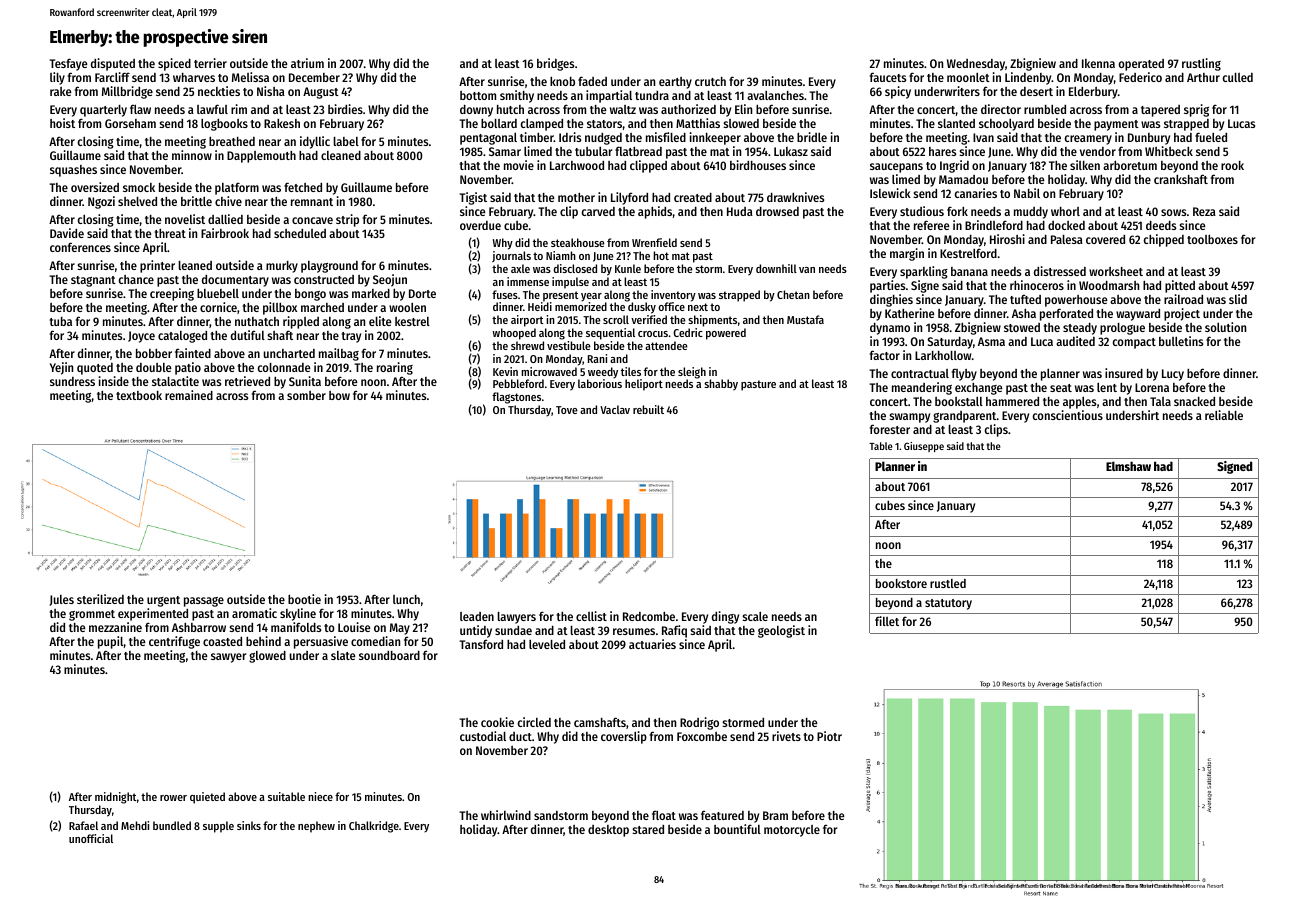  What do you see at coordinates (1212, 239) in the screenshot?
I see `toolboxes` at bounding box center [1212, 239].
